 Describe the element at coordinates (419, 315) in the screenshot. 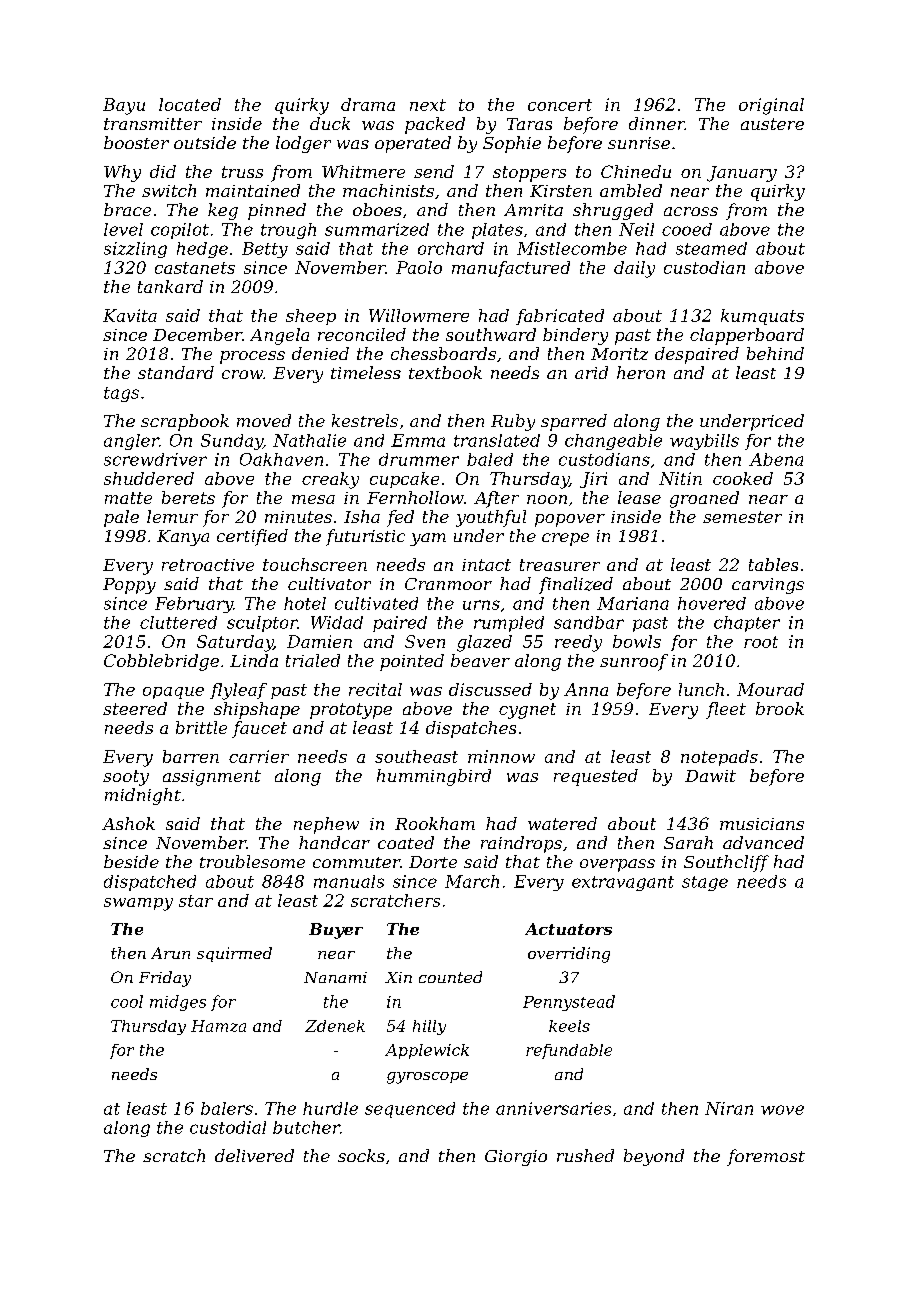

I see `Willowmere` at that location.
